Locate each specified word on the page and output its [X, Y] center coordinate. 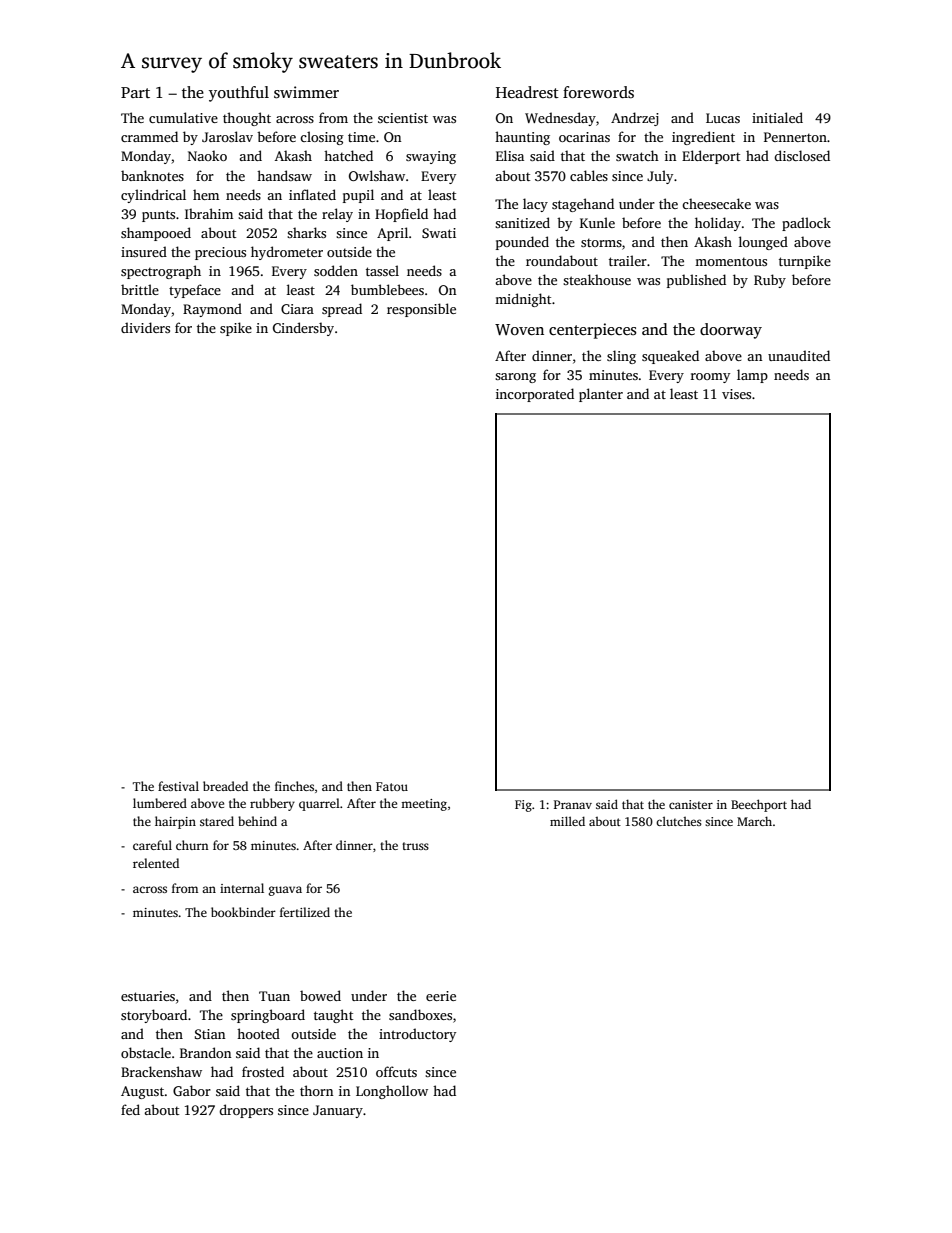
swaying [431, 157]
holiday [718, 224]
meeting [424, 805]
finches [294, 786]
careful [152, 845]
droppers [246, 1111]
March [754, 821]
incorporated [535, 395]
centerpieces [593, 331]
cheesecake [716, 203]
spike [236, 329]
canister [691, 804]
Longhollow [392, 1092]
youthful [239, 94]
